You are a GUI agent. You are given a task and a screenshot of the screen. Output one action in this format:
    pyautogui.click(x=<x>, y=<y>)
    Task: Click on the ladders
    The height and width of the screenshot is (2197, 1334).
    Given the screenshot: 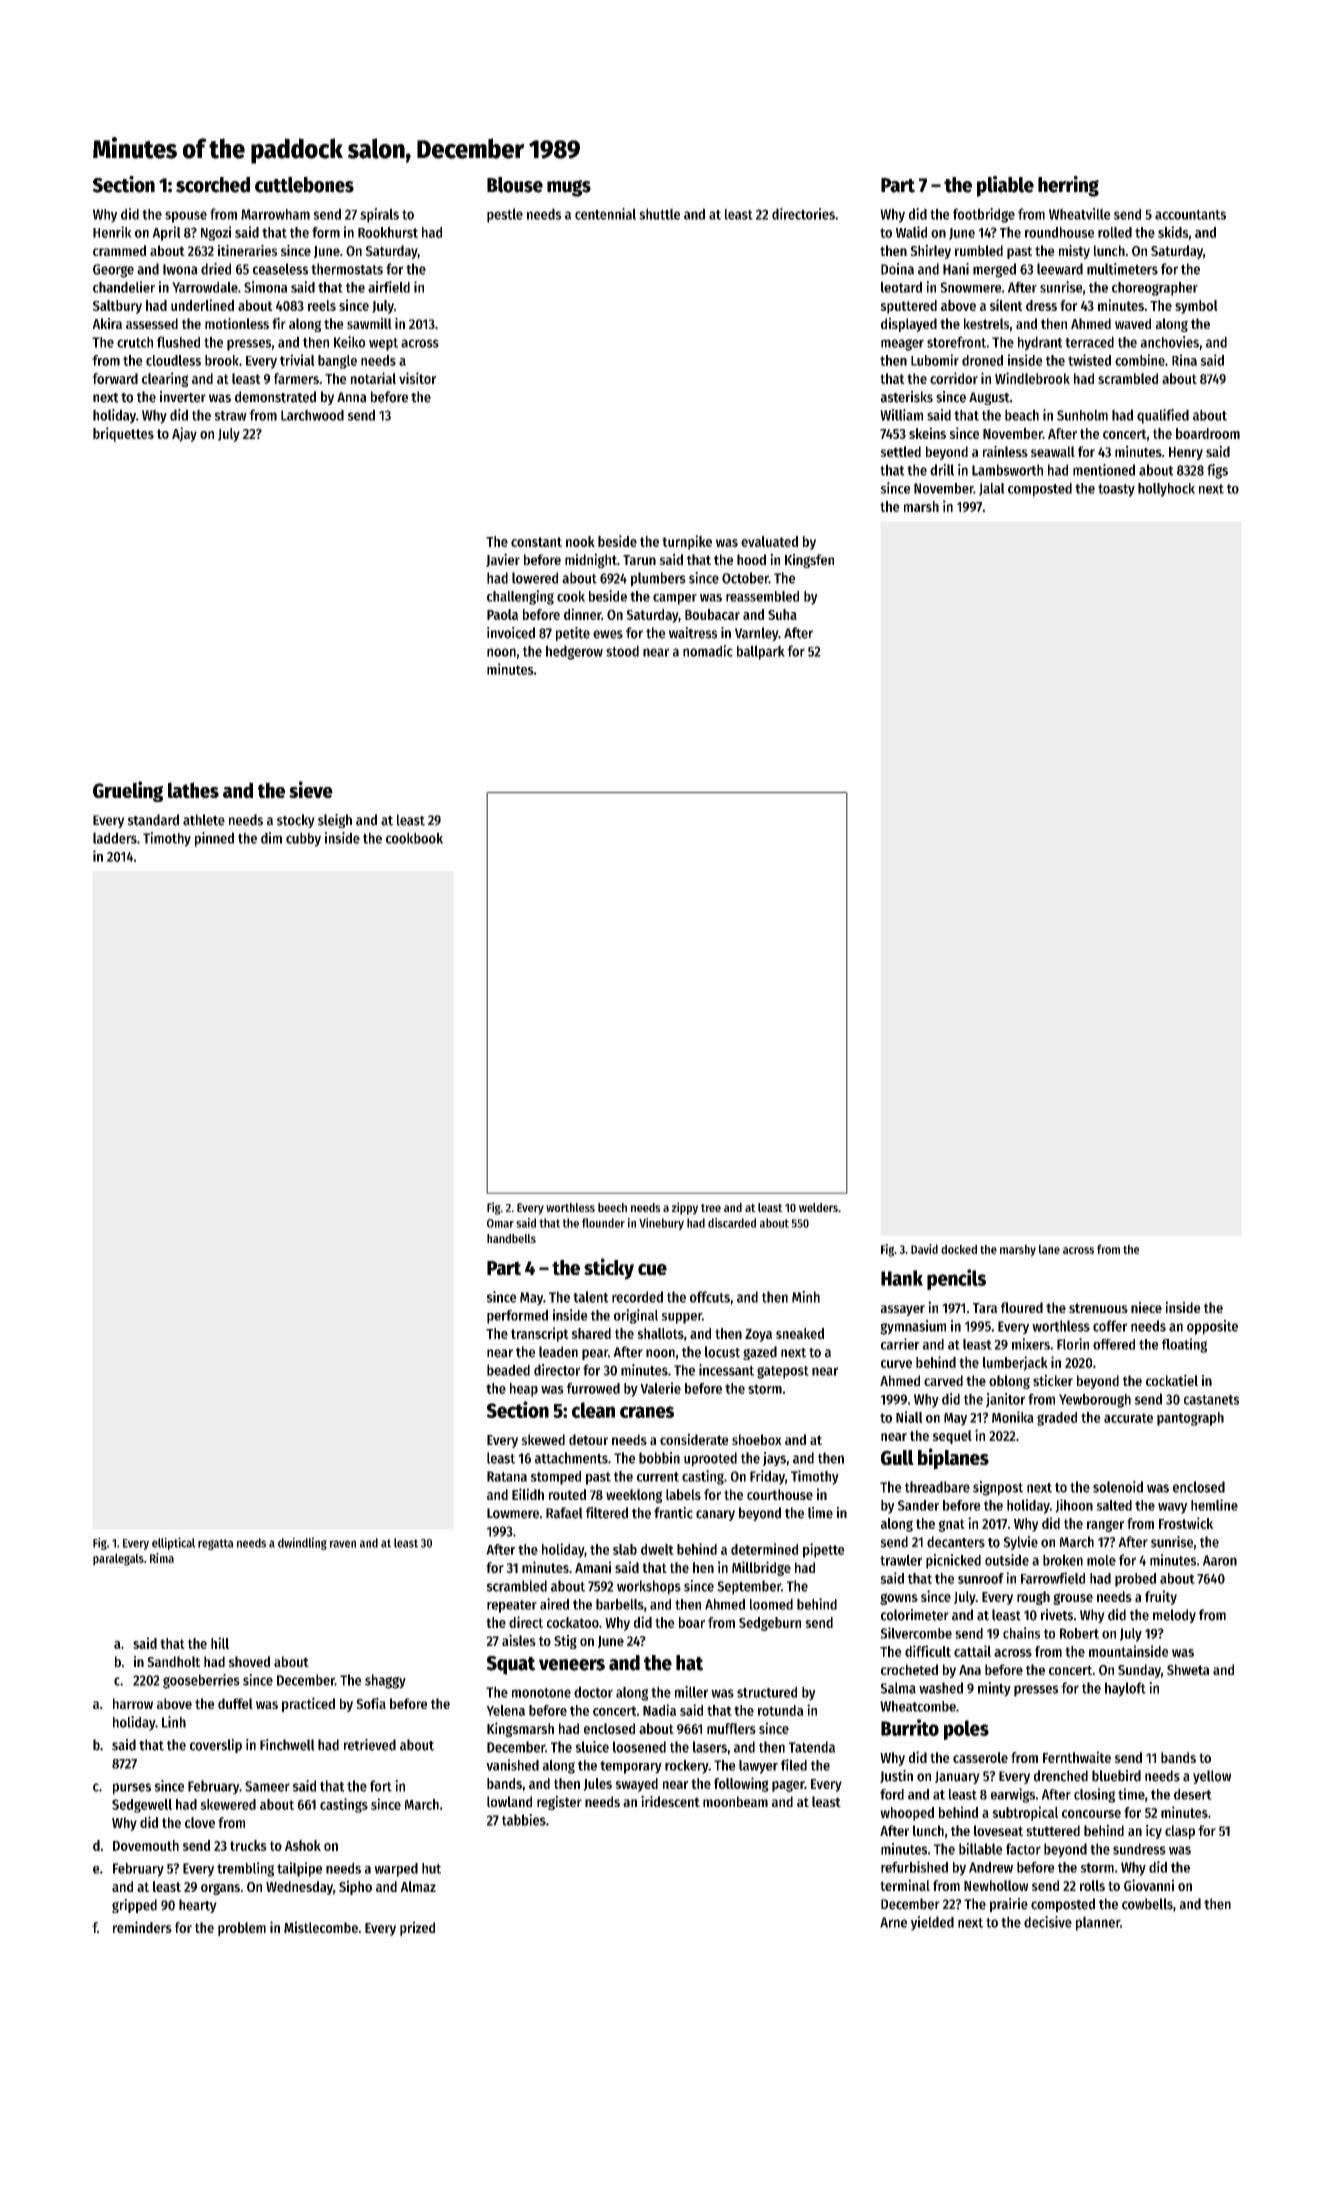 What is the action you would take?
    pyautogui.click(x=115, y=838)
